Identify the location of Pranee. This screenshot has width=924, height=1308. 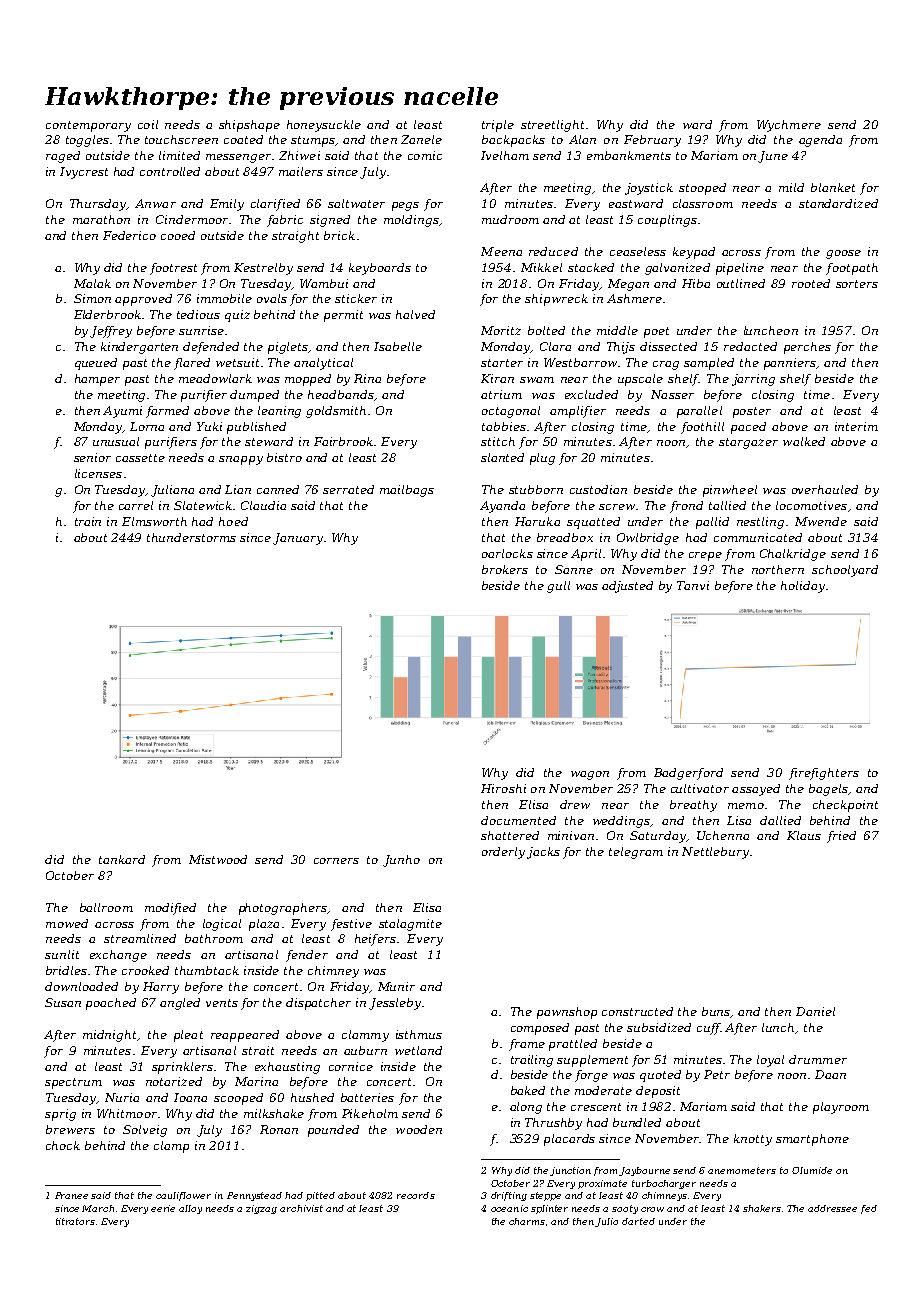
(71, 1195).
